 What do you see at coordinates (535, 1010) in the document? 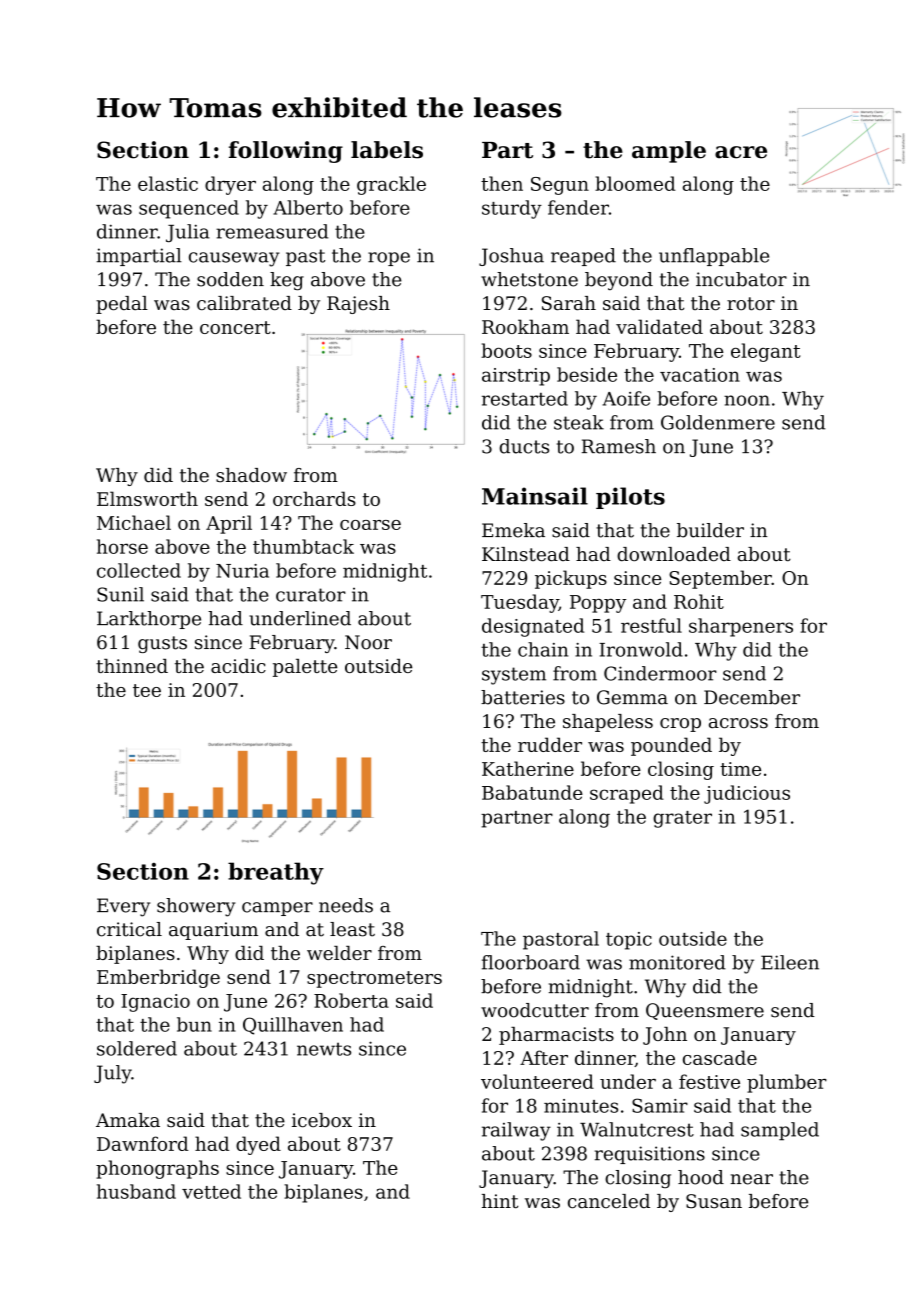
I see `woodcutter` at bounding box center [535, 1010].
